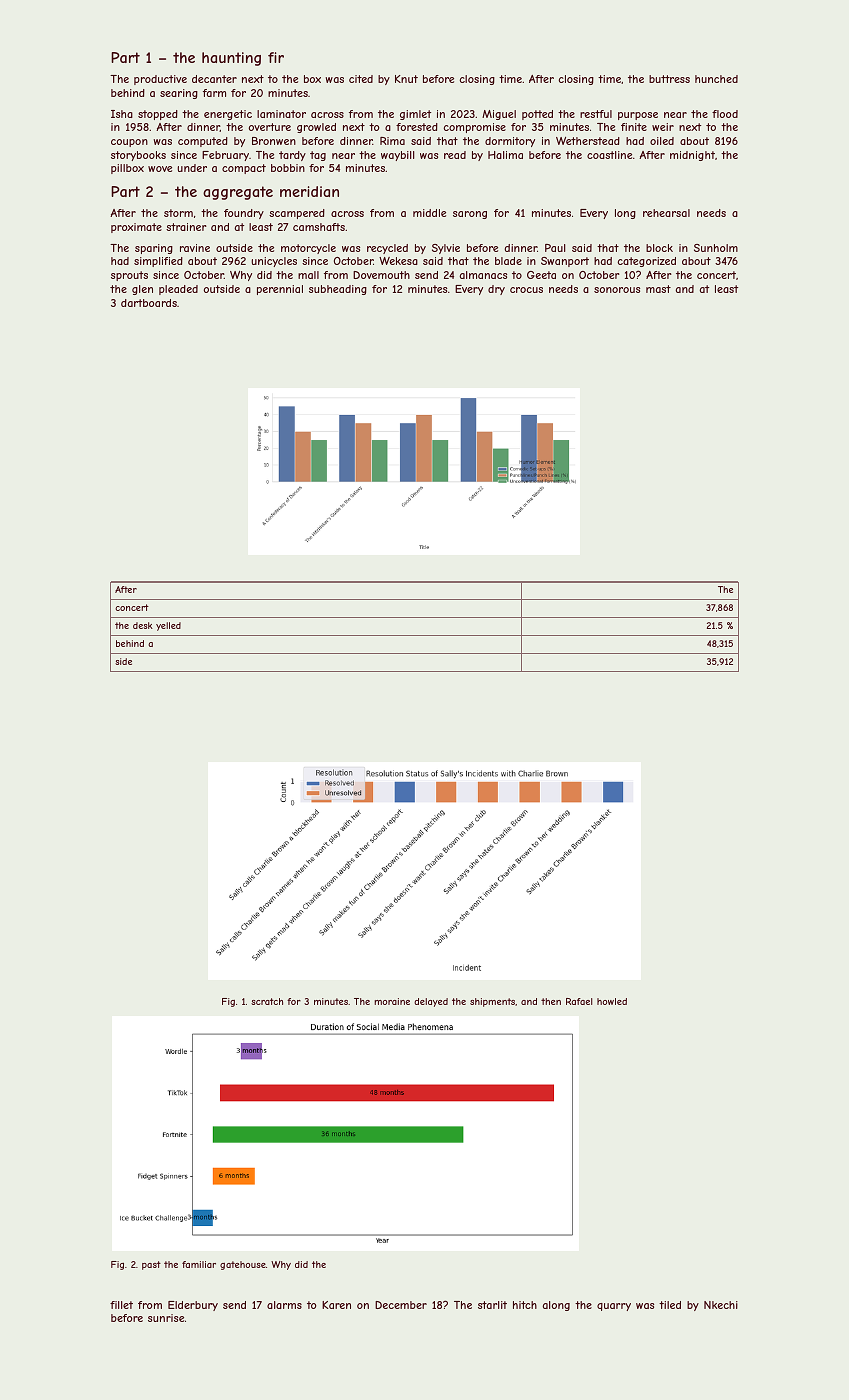  What do you see at coordinates (151, 1265) in the document?
I see `past` at bounding box center [151, 1265].
